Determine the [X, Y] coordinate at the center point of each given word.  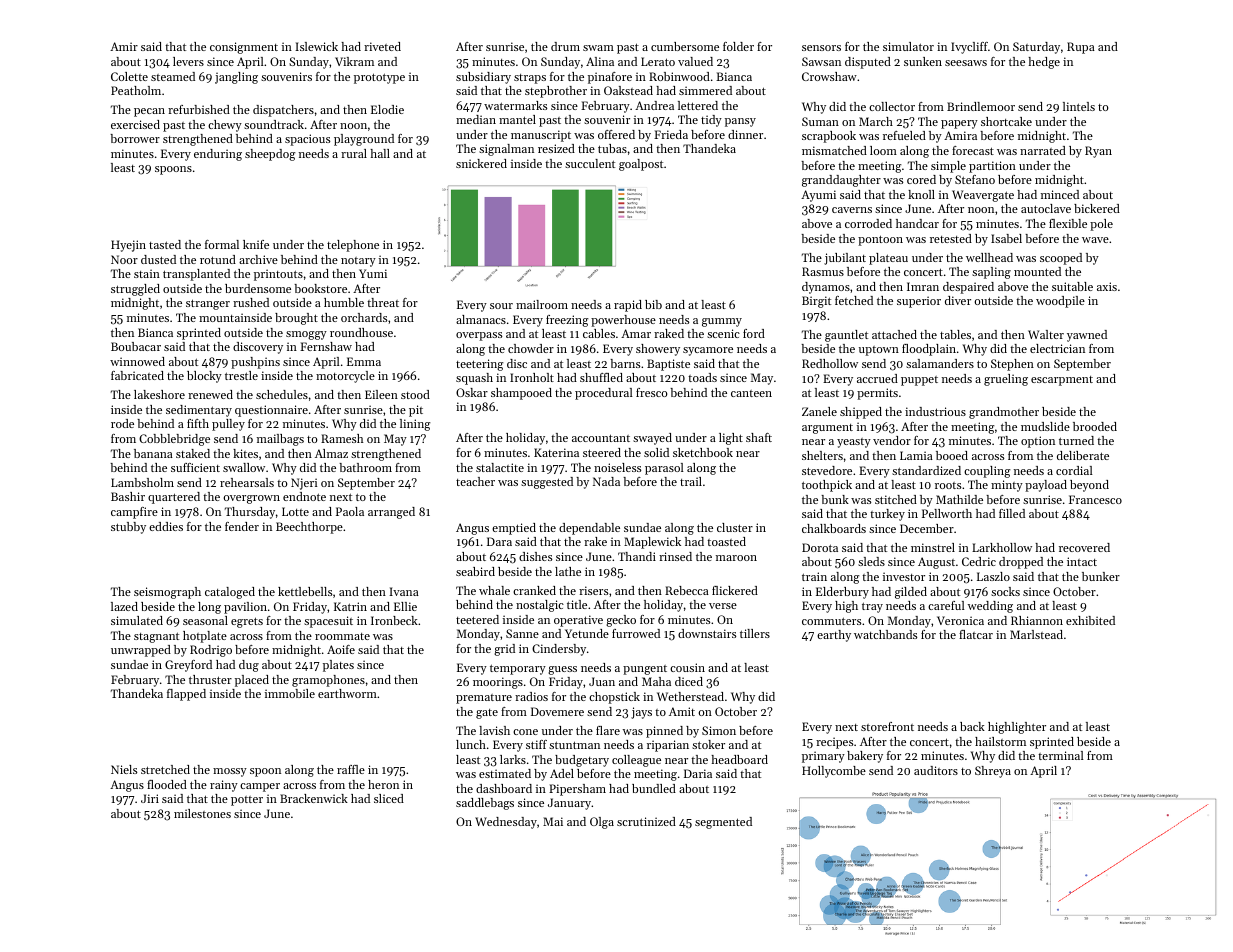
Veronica [960, 620]
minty [1007, 486]
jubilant [845, 259]
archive [258, 259]
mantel [517, 119]
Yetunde [587, 633]
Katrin [350, 606]
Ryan [1098, 152]
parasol [664, 469]
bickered [1097, 208]
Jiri [150, 798]
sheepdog [270, 155]
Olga [602, 823]
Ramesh [342, 438]
